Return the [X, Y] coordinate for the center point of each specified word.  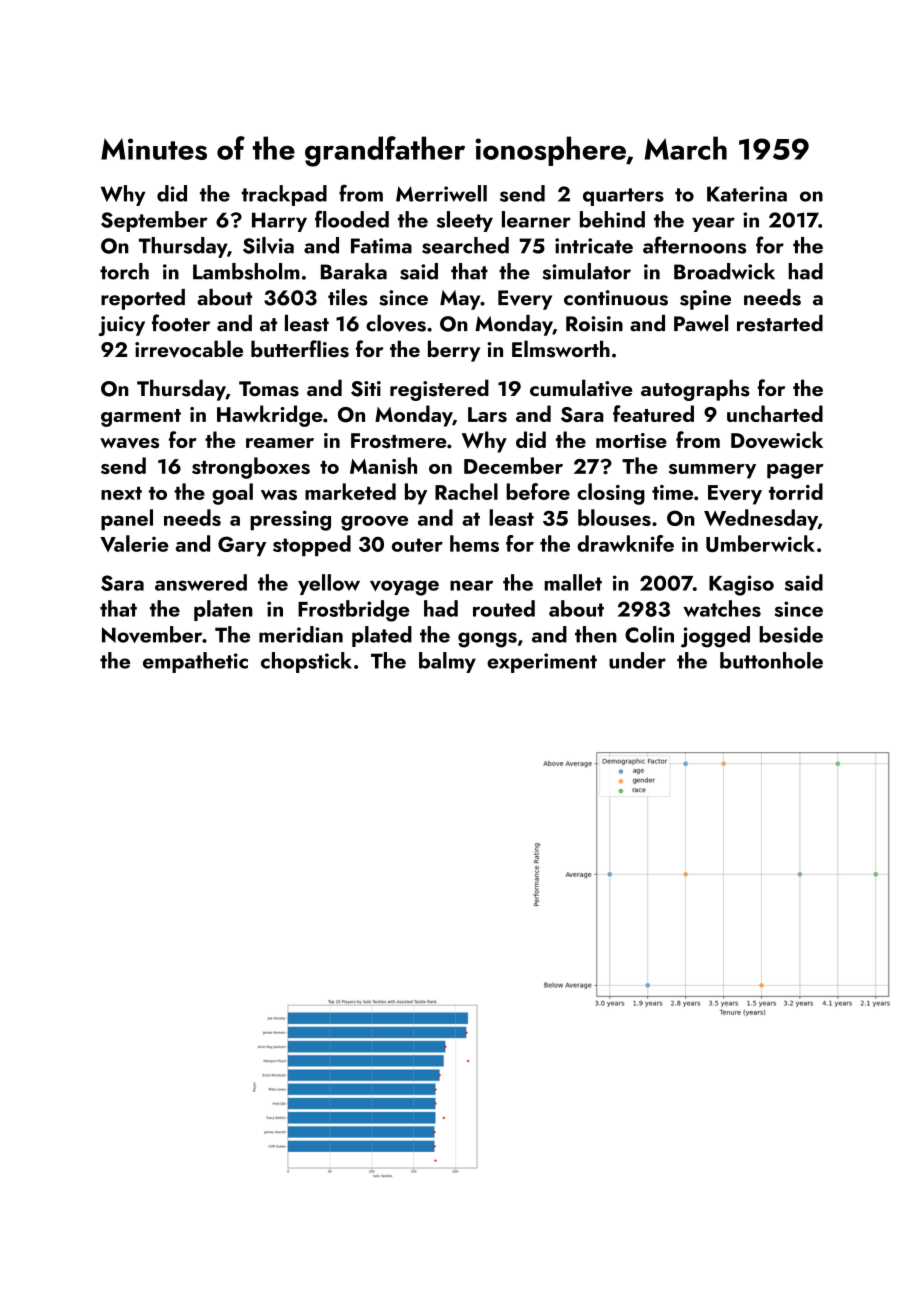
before [538, 491]
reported [143, 299]
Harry [279, 222]
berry [454, 351]
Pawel [701, 323]
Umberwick [760, 543]
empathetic [195, 662]
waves [129, 443]
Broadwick [724, 271]
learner [536, 219]
